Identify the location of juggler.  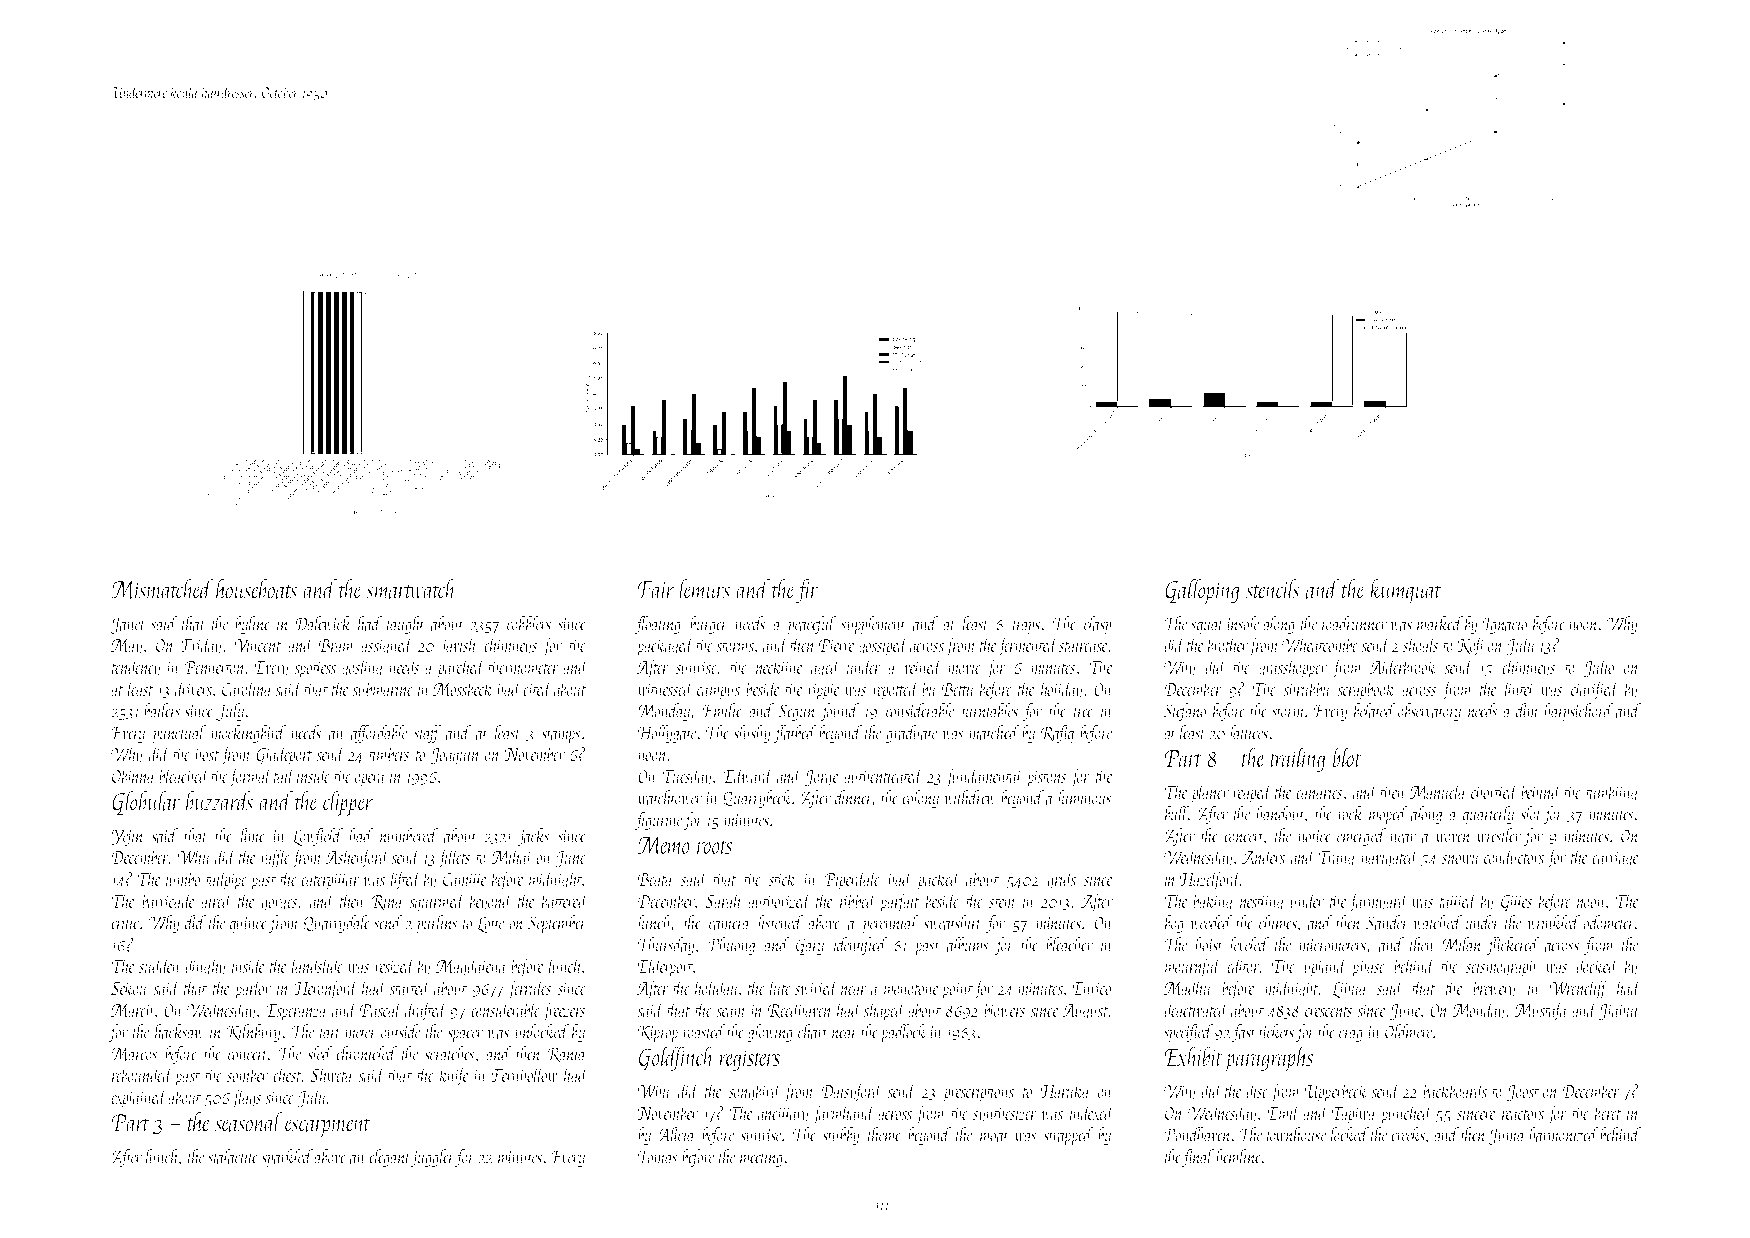
(433, 1158).
